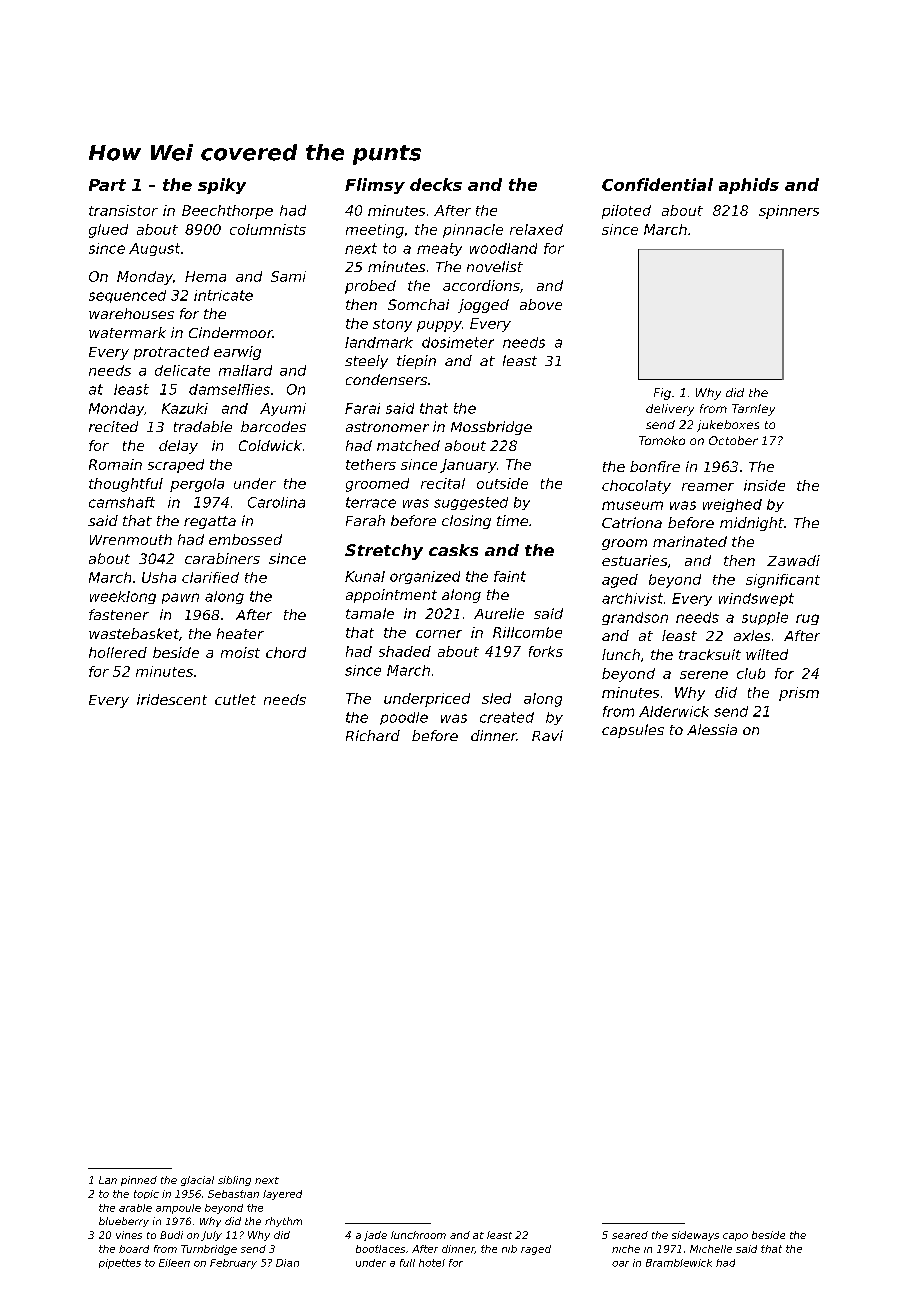 The image size is (908, 1316). What do you see at coordinates (662, 394) in the screenshot?
I see `Fig` at bounding box center [662, 394].
